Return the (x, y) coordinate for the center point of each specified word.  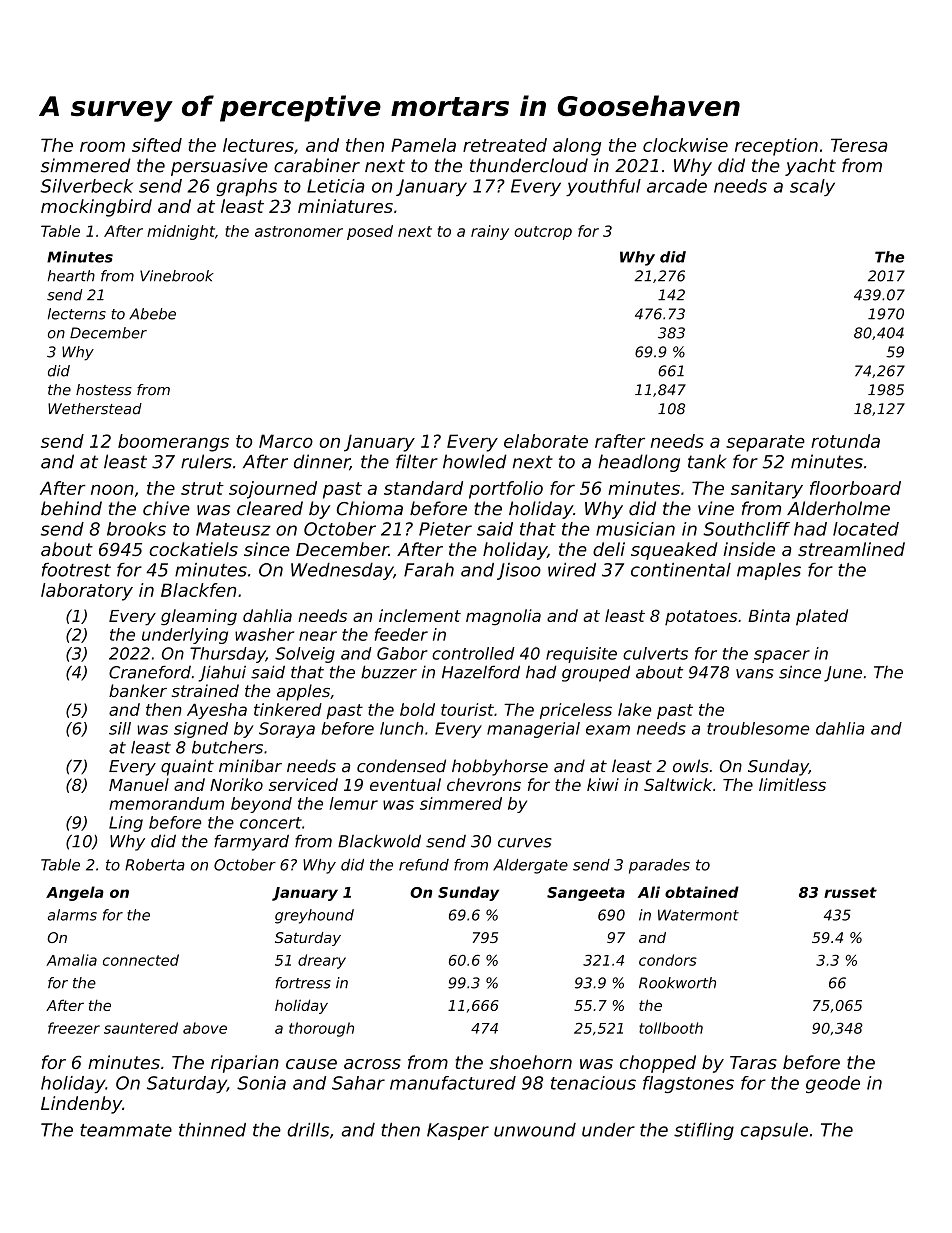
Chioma (370, 508)
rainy (490, 232)
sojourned (273, 490)
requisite (581, 655)
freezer (74, 1028)
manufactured (453, 1083)
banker (138, 690)
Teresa (859, 145)
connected (141, 960)
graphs (246, 187)
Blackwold (379, 841)
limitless (792, 784)
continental (681, 570)
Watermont (698, 915)
